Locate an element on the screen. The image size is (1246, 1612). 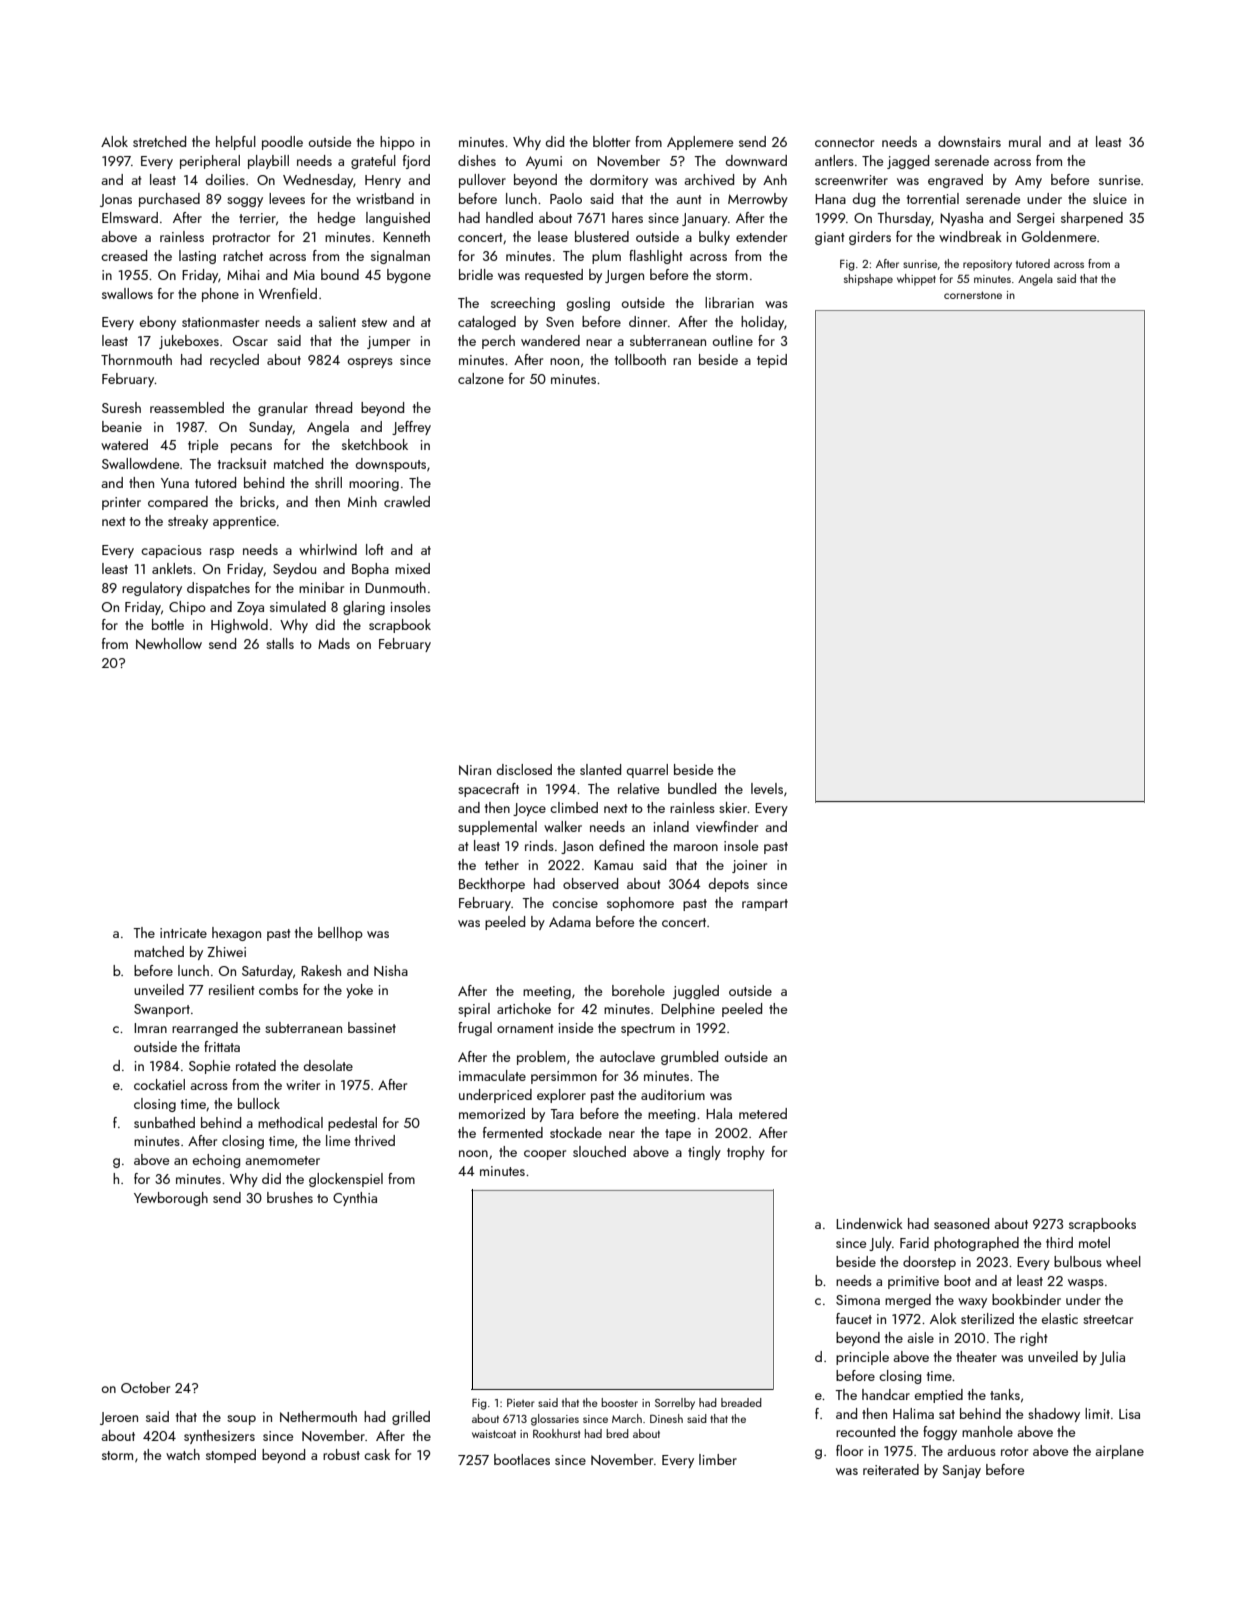
slouched is located at coordinates (599, 1151).
